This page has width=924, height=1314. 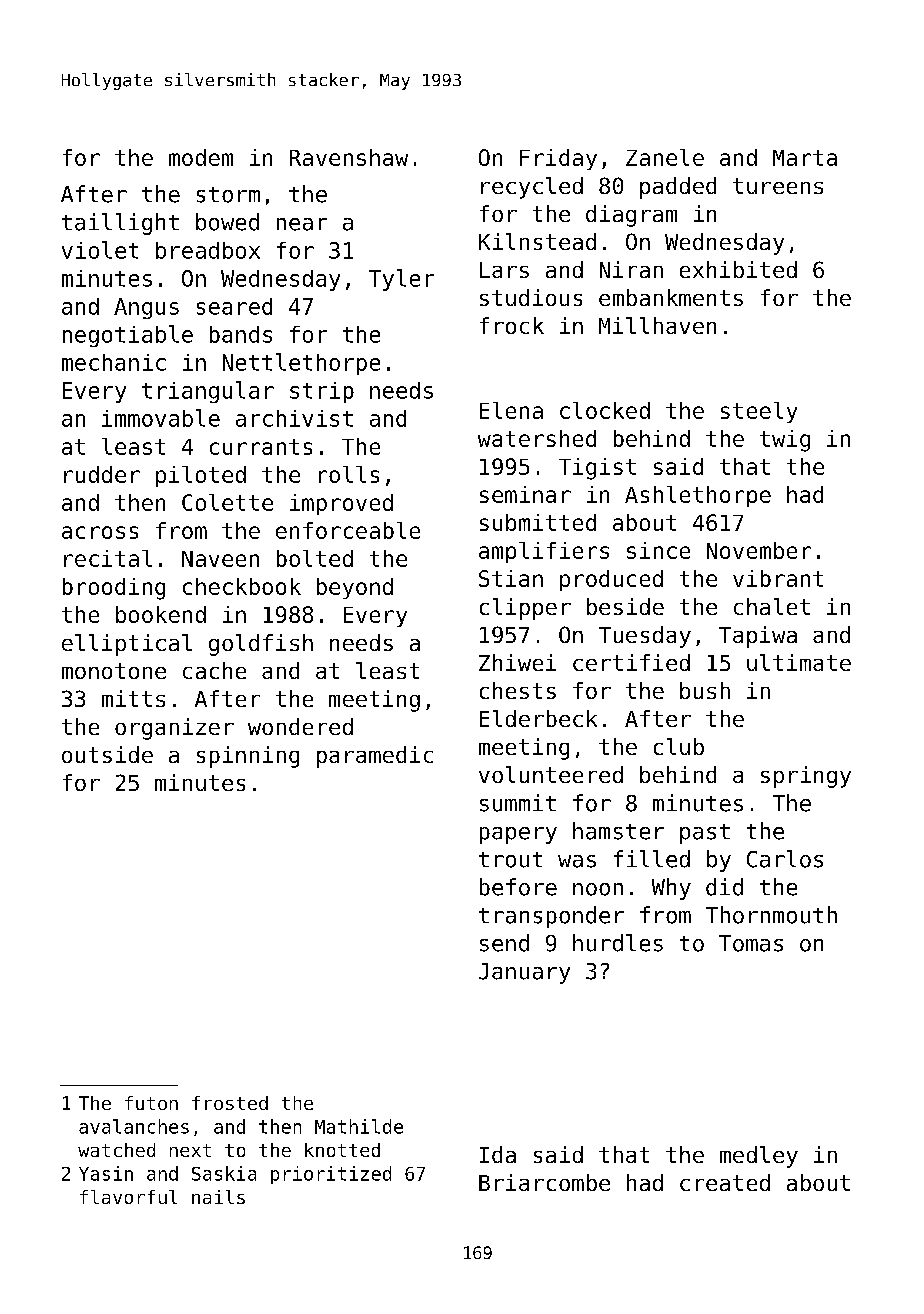 What do you see at coordinates (751, 943) in the page?
I see `Tomas` at bounding box center [751, 943].
